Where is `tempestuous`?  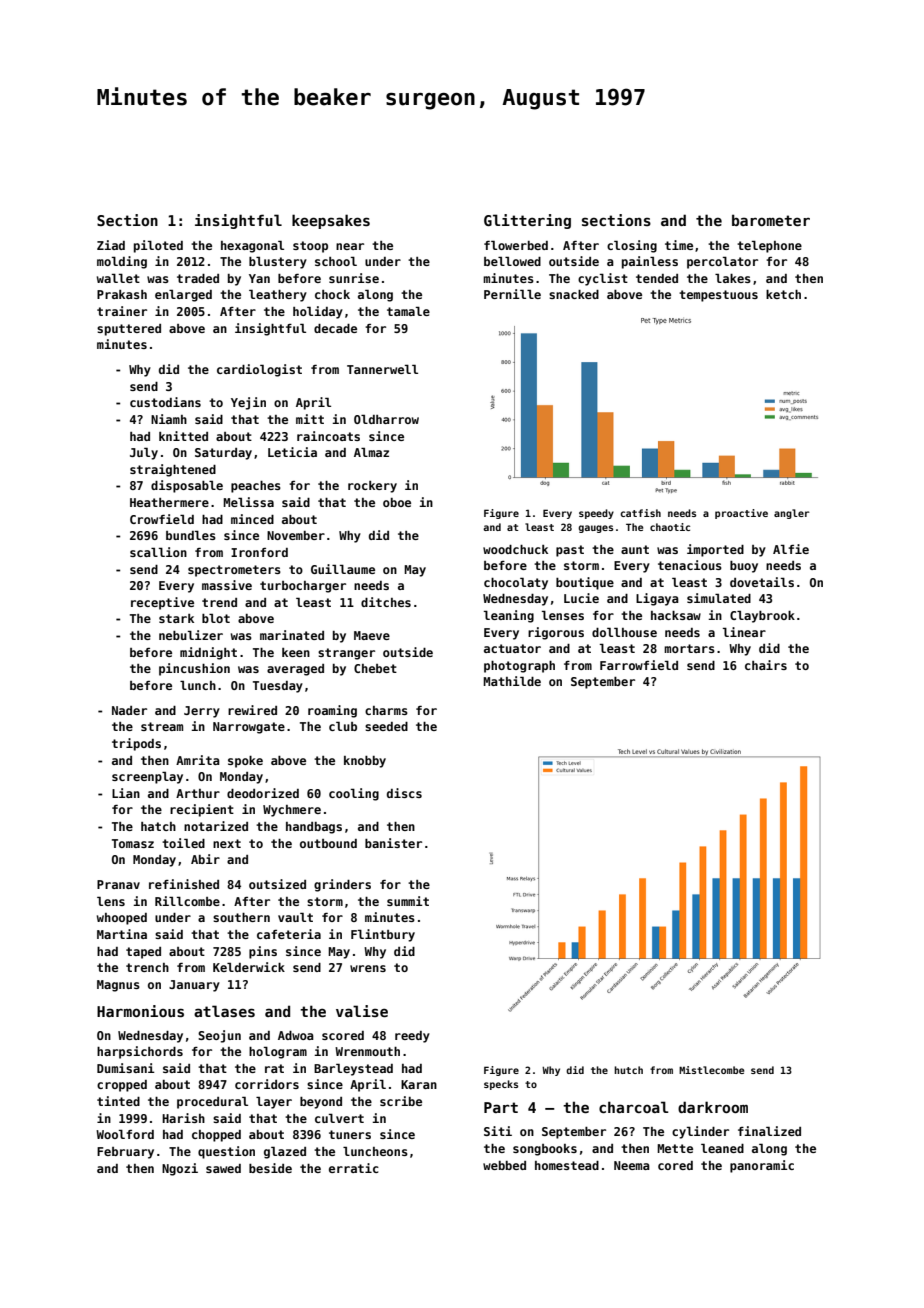
tempestuous is located at coordinates (718, 296).
